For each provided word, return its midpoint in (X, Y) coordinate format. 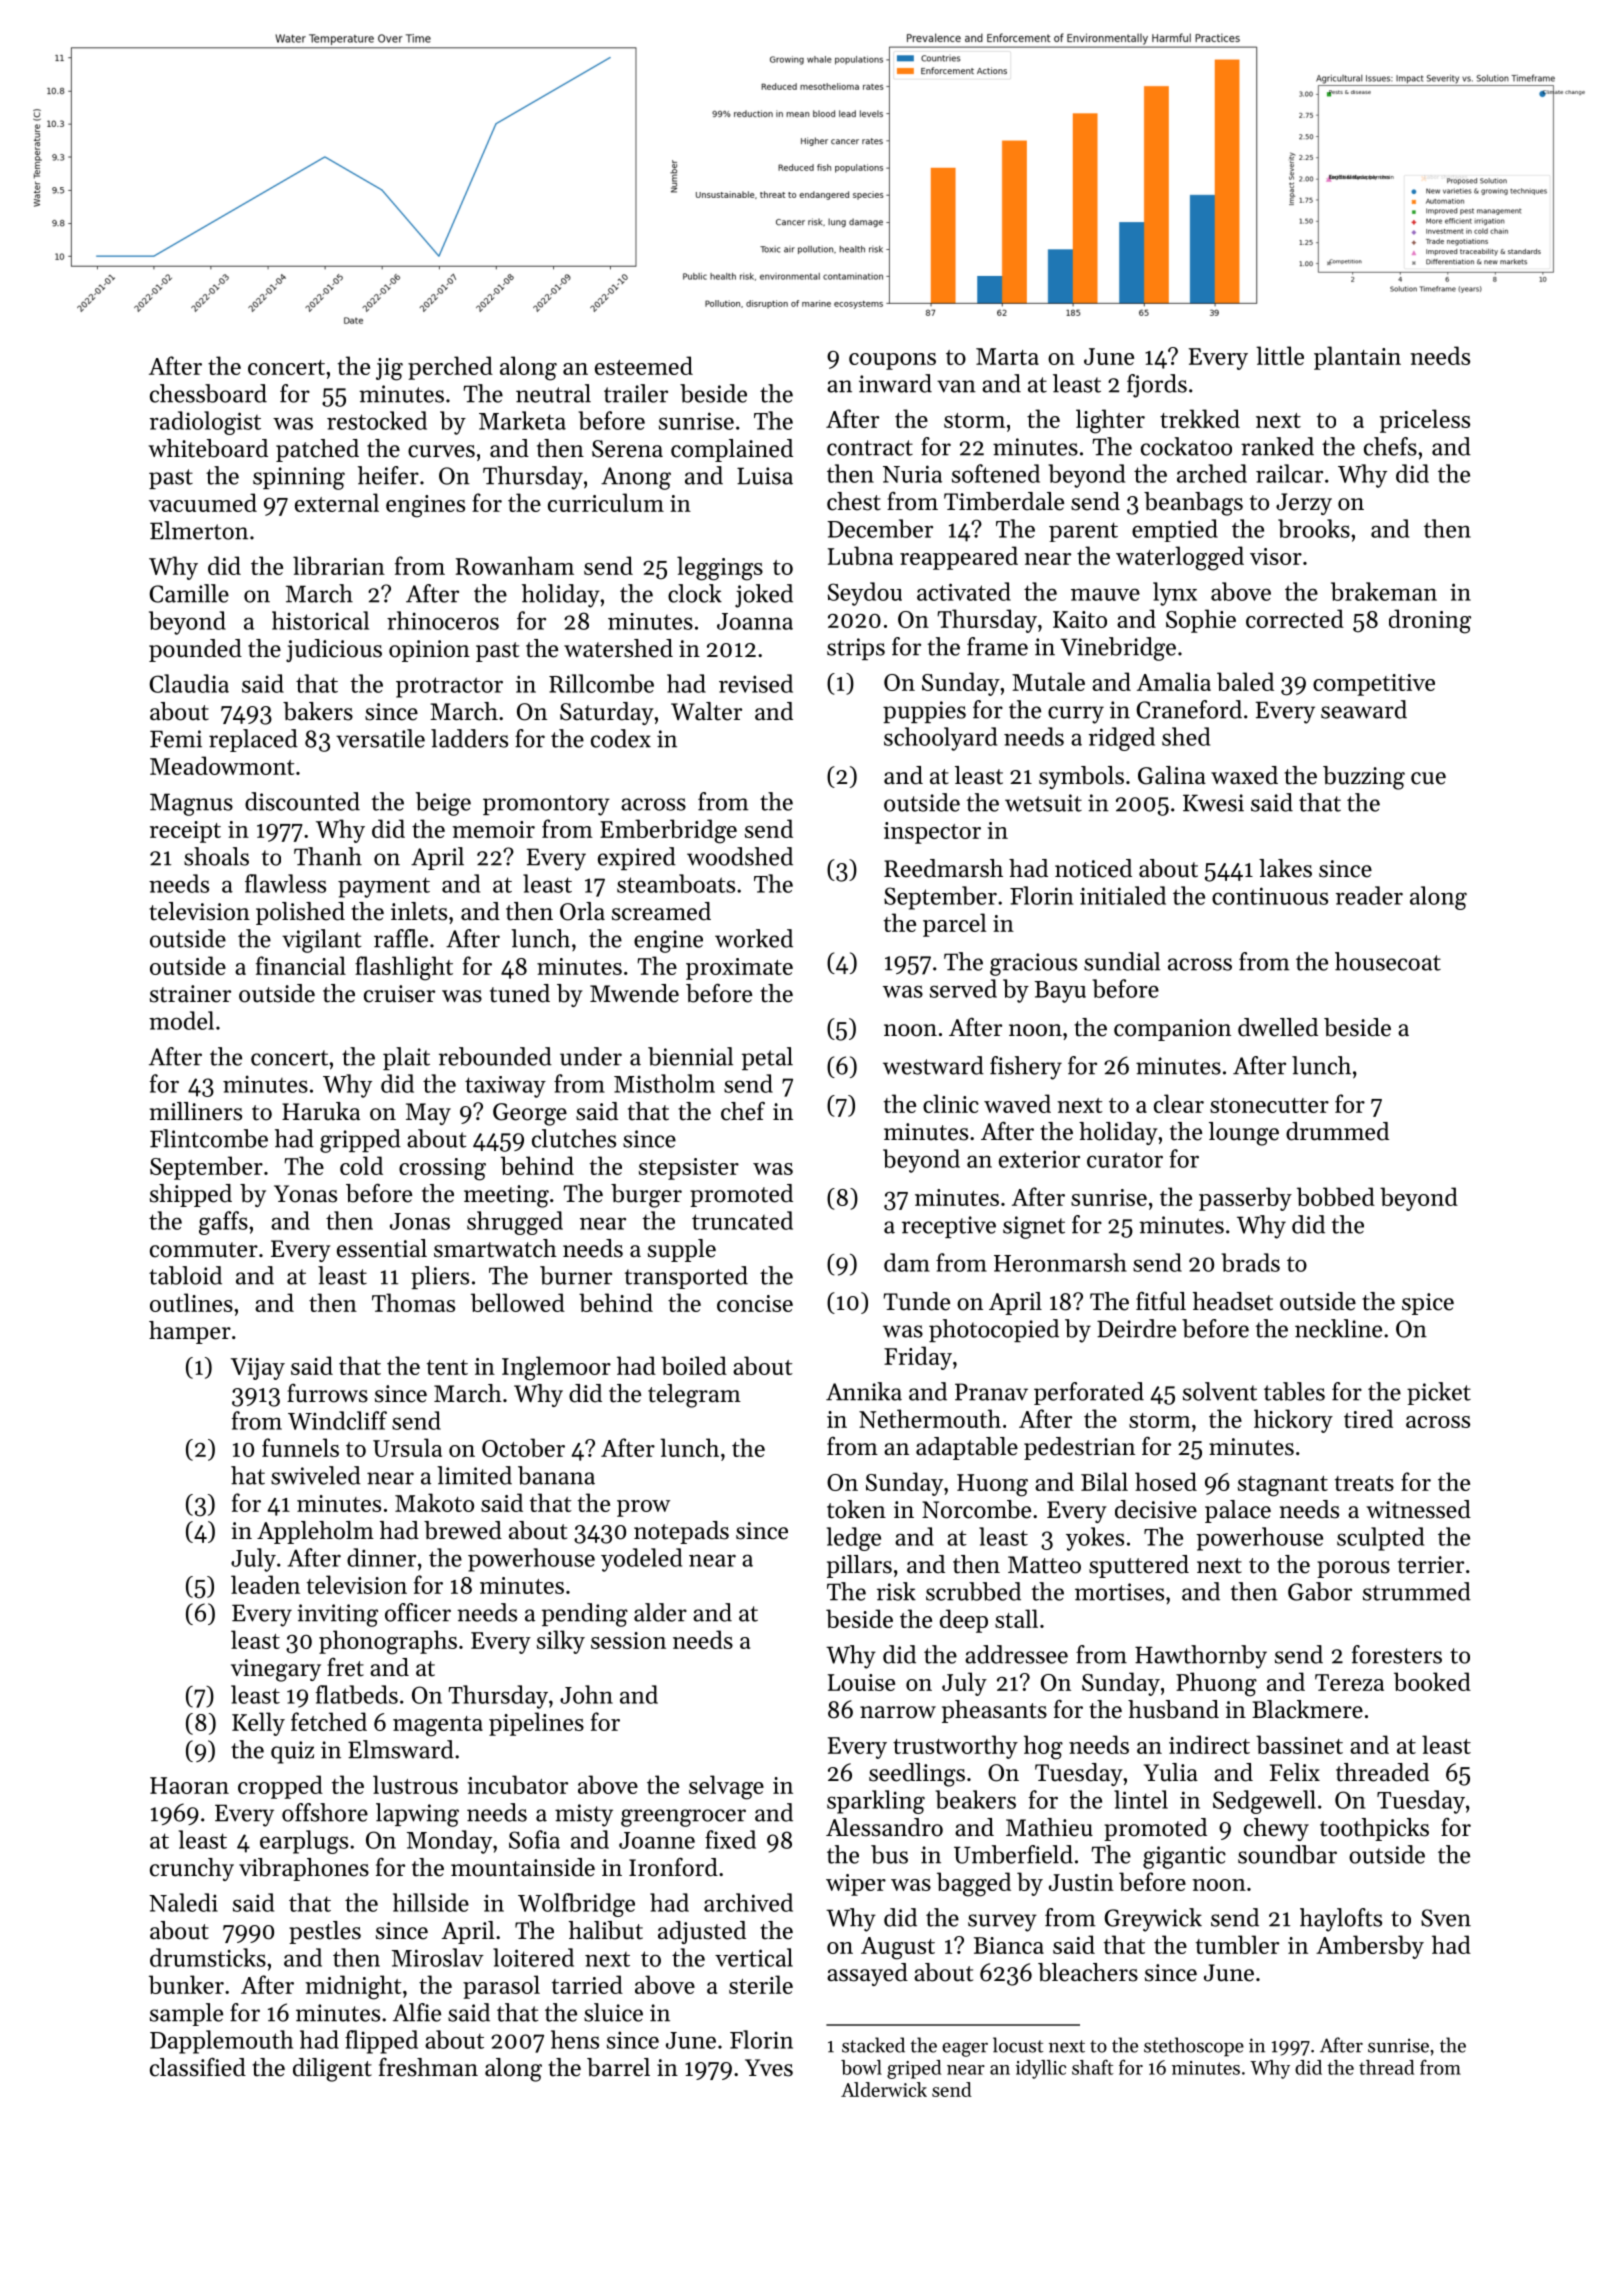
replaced (253, 740)
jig (389, 369)
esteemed (644, 365)
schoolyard (940, 739)
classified (198, 2067)
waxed (1244, 775)
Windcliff (337, 1420)
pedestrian (1079, 1448)
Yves (769, 2068)
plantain (1357, 358)
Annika (864, 1391)
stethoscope (1194, 2047)
